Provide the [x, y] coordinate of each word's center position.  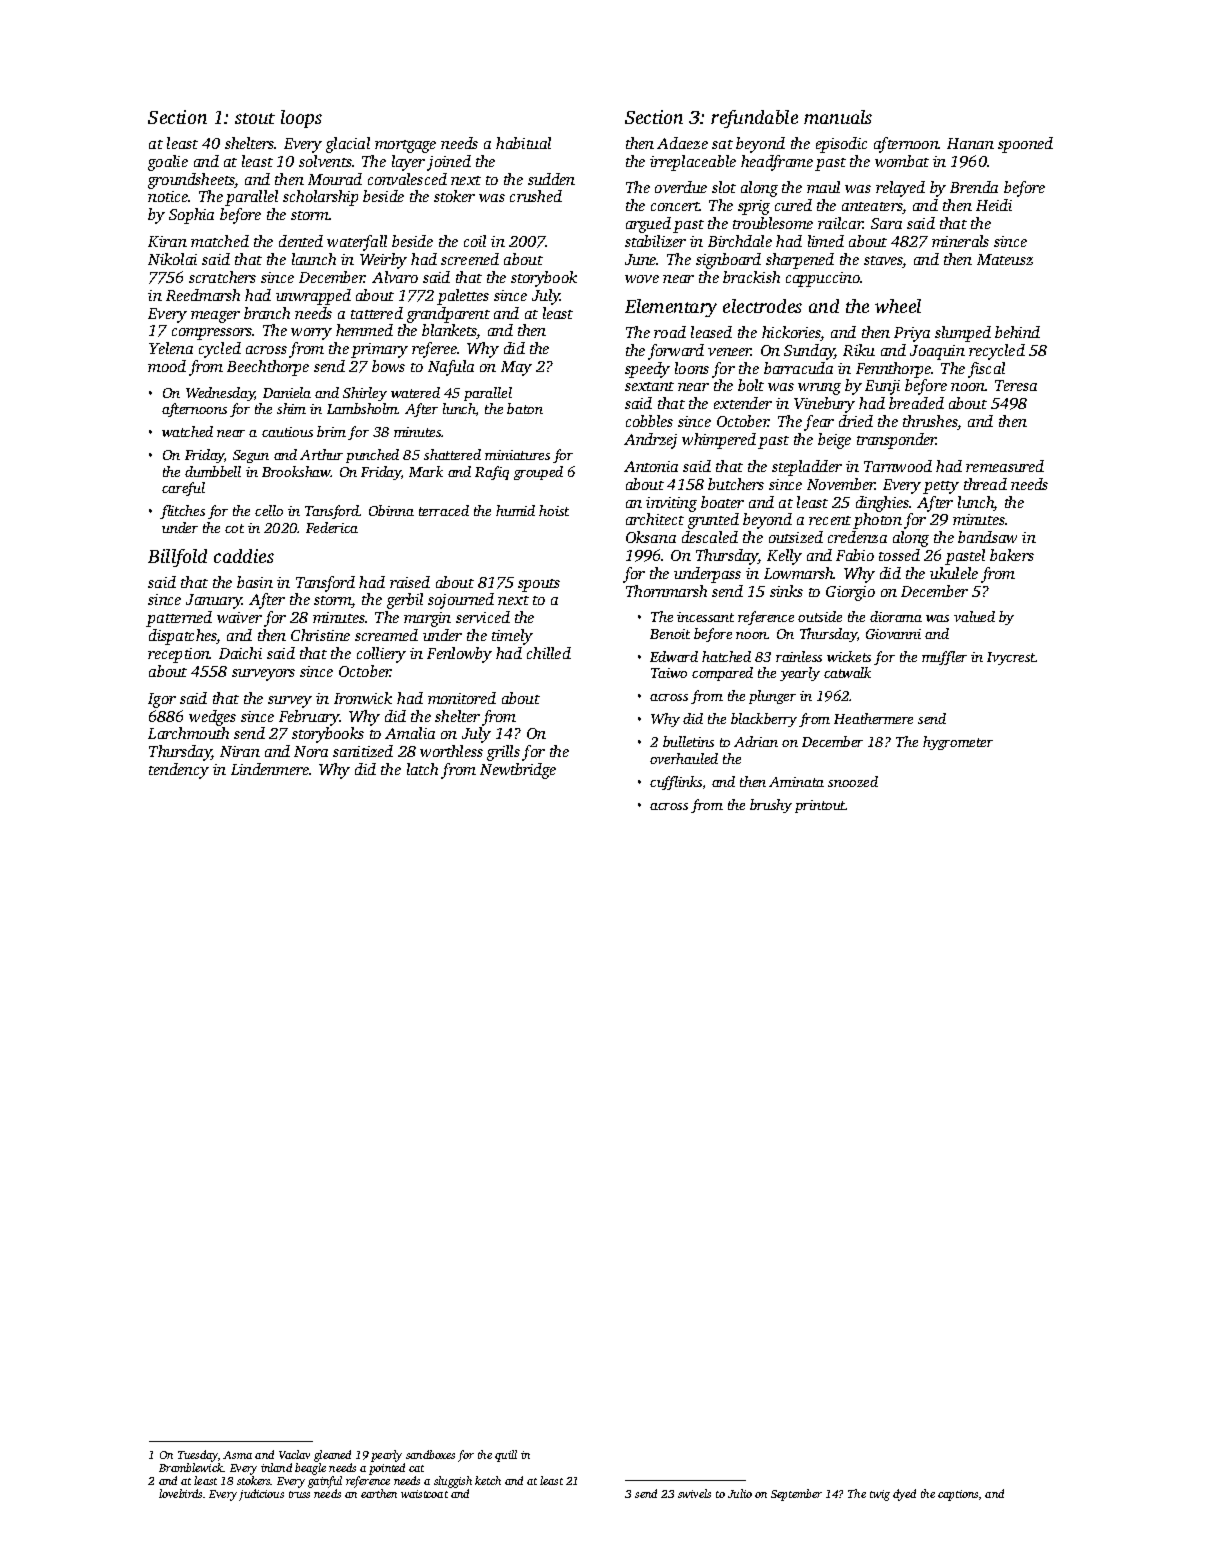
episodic [841, 145]
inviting [671, 504]
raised [410, 582]
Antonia [651, 466]
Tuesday [198, 1456]
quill [506, 1456]
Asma [237, 1455]
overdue [681, 187]
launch [314, 259]
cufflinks [676, 783]
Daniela [287, 392]
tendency [179, 771]
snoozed [853, 781]
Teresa [1016, 385]
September [796, 1495]
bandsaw [987, 537]
